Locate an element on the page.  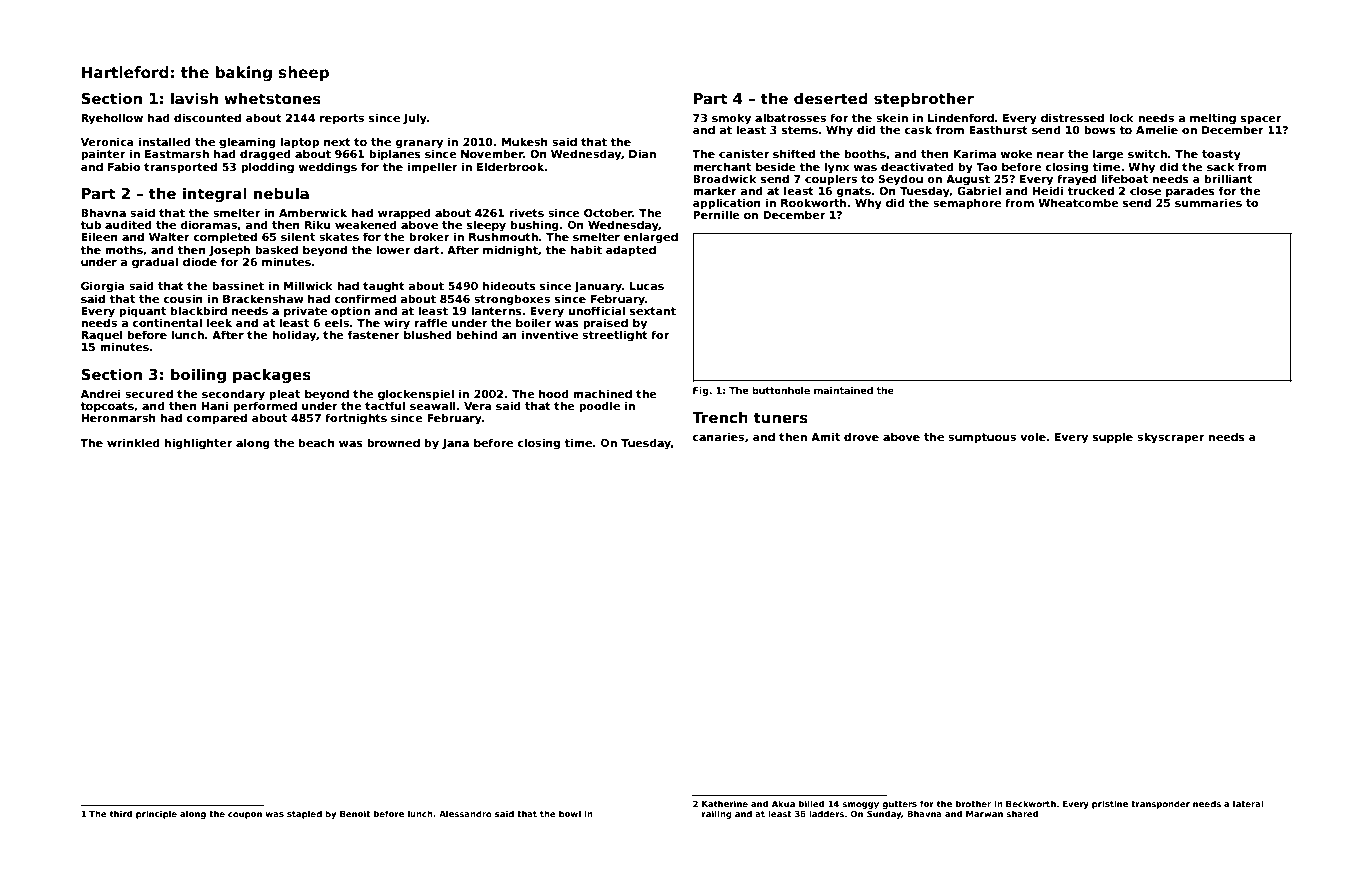
tub is located at coordinates (90, 224).
